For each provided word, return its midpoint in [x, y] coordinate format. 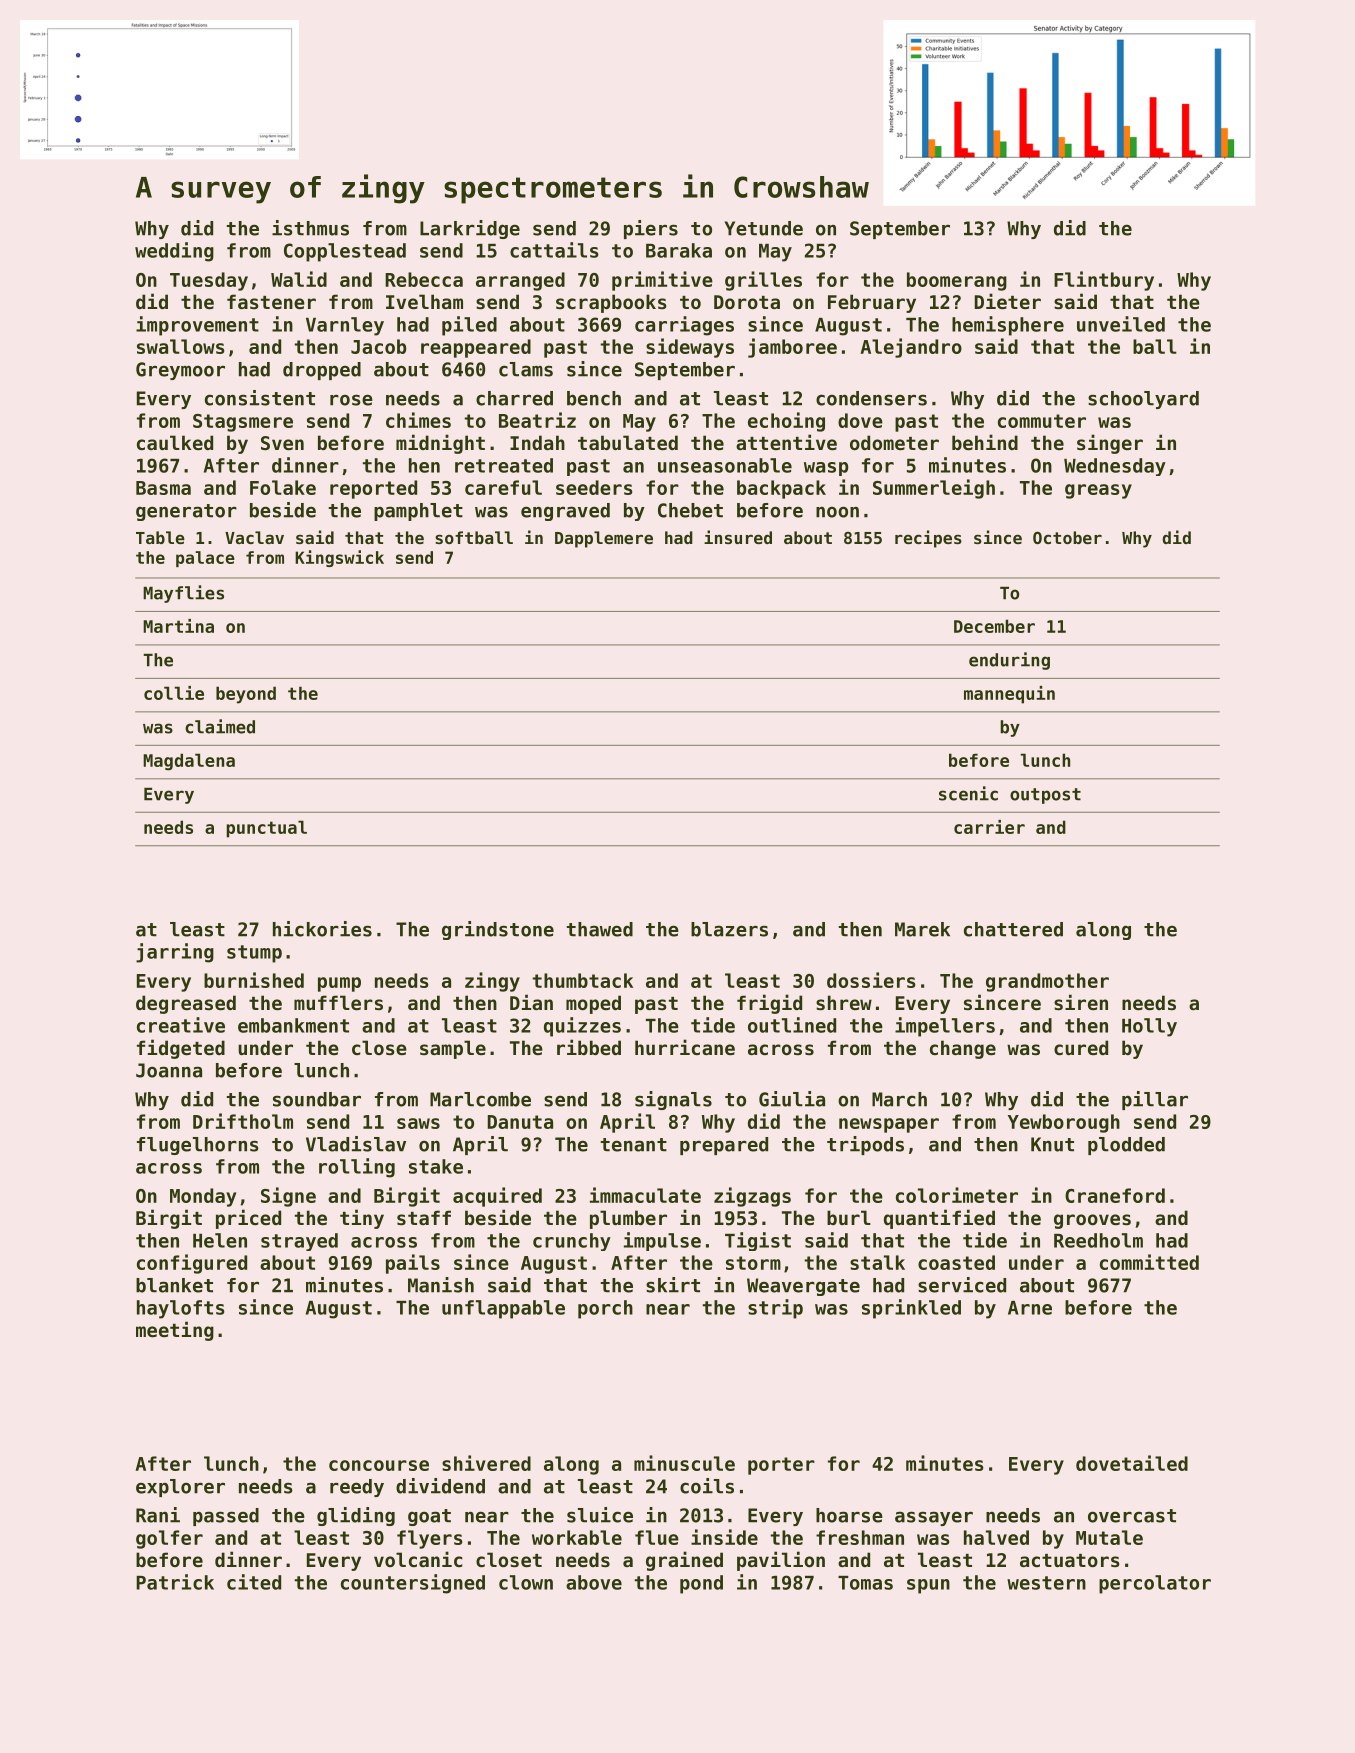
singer [1110, 444]
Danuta [520, 1122]
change [963, 1049]
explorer [180, 1488]
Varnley [345, 326]
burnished [254, 980]
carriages [684, 326]
